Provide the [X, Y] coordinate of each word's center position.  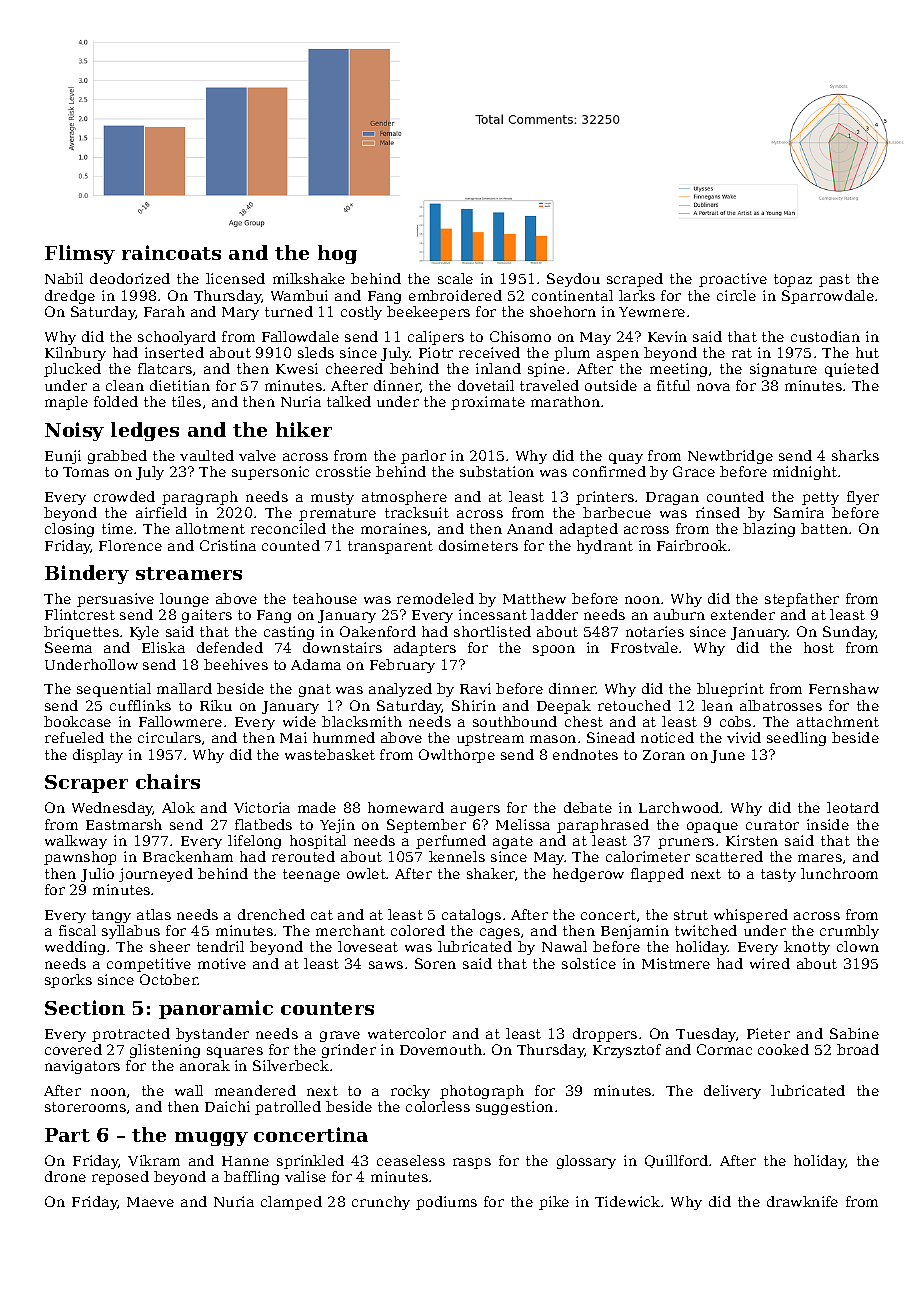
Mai [293, 737]
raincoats [171, 252]
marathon [565, 401]
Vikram [154, 1160]
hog [337, 254]
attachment [838, 721]
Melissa [523, 824]
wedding [75, 948]
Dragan [672, 498]
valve [257, 455]
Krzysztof [627, 1051]
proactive [733, 280]
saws [386, 965]
